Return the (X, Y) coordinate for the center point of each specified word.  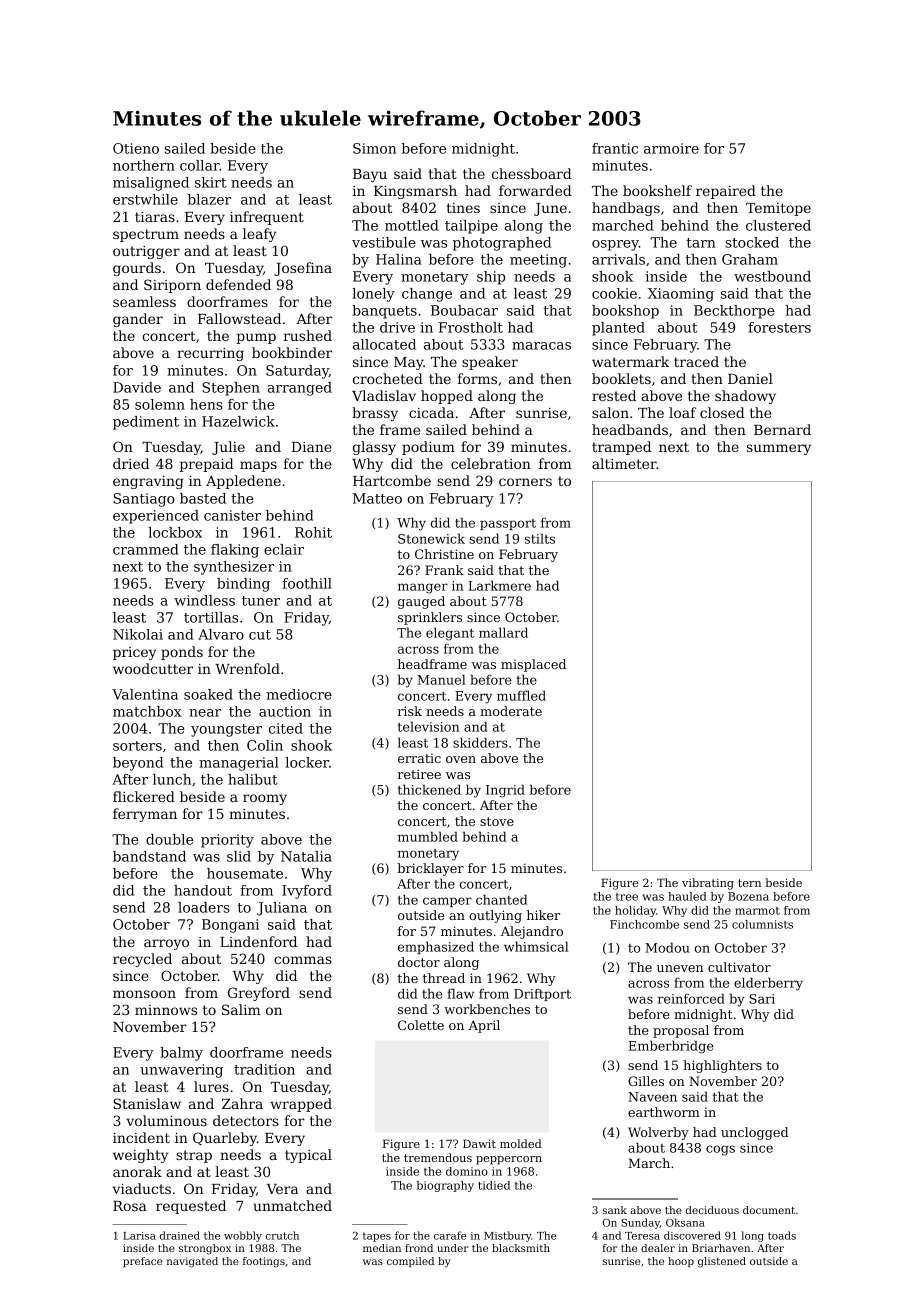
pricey (134, 653)
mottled (412, 225)
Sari (762, 999)
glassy (374, 448)
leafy (259, 235)
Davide (137, 387)
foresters (779, 327)
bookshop (625, 312)
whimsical (536, 946)
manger (423, 588)
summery (779, 449)
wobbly (243, 1236)
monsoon (144, 994)
